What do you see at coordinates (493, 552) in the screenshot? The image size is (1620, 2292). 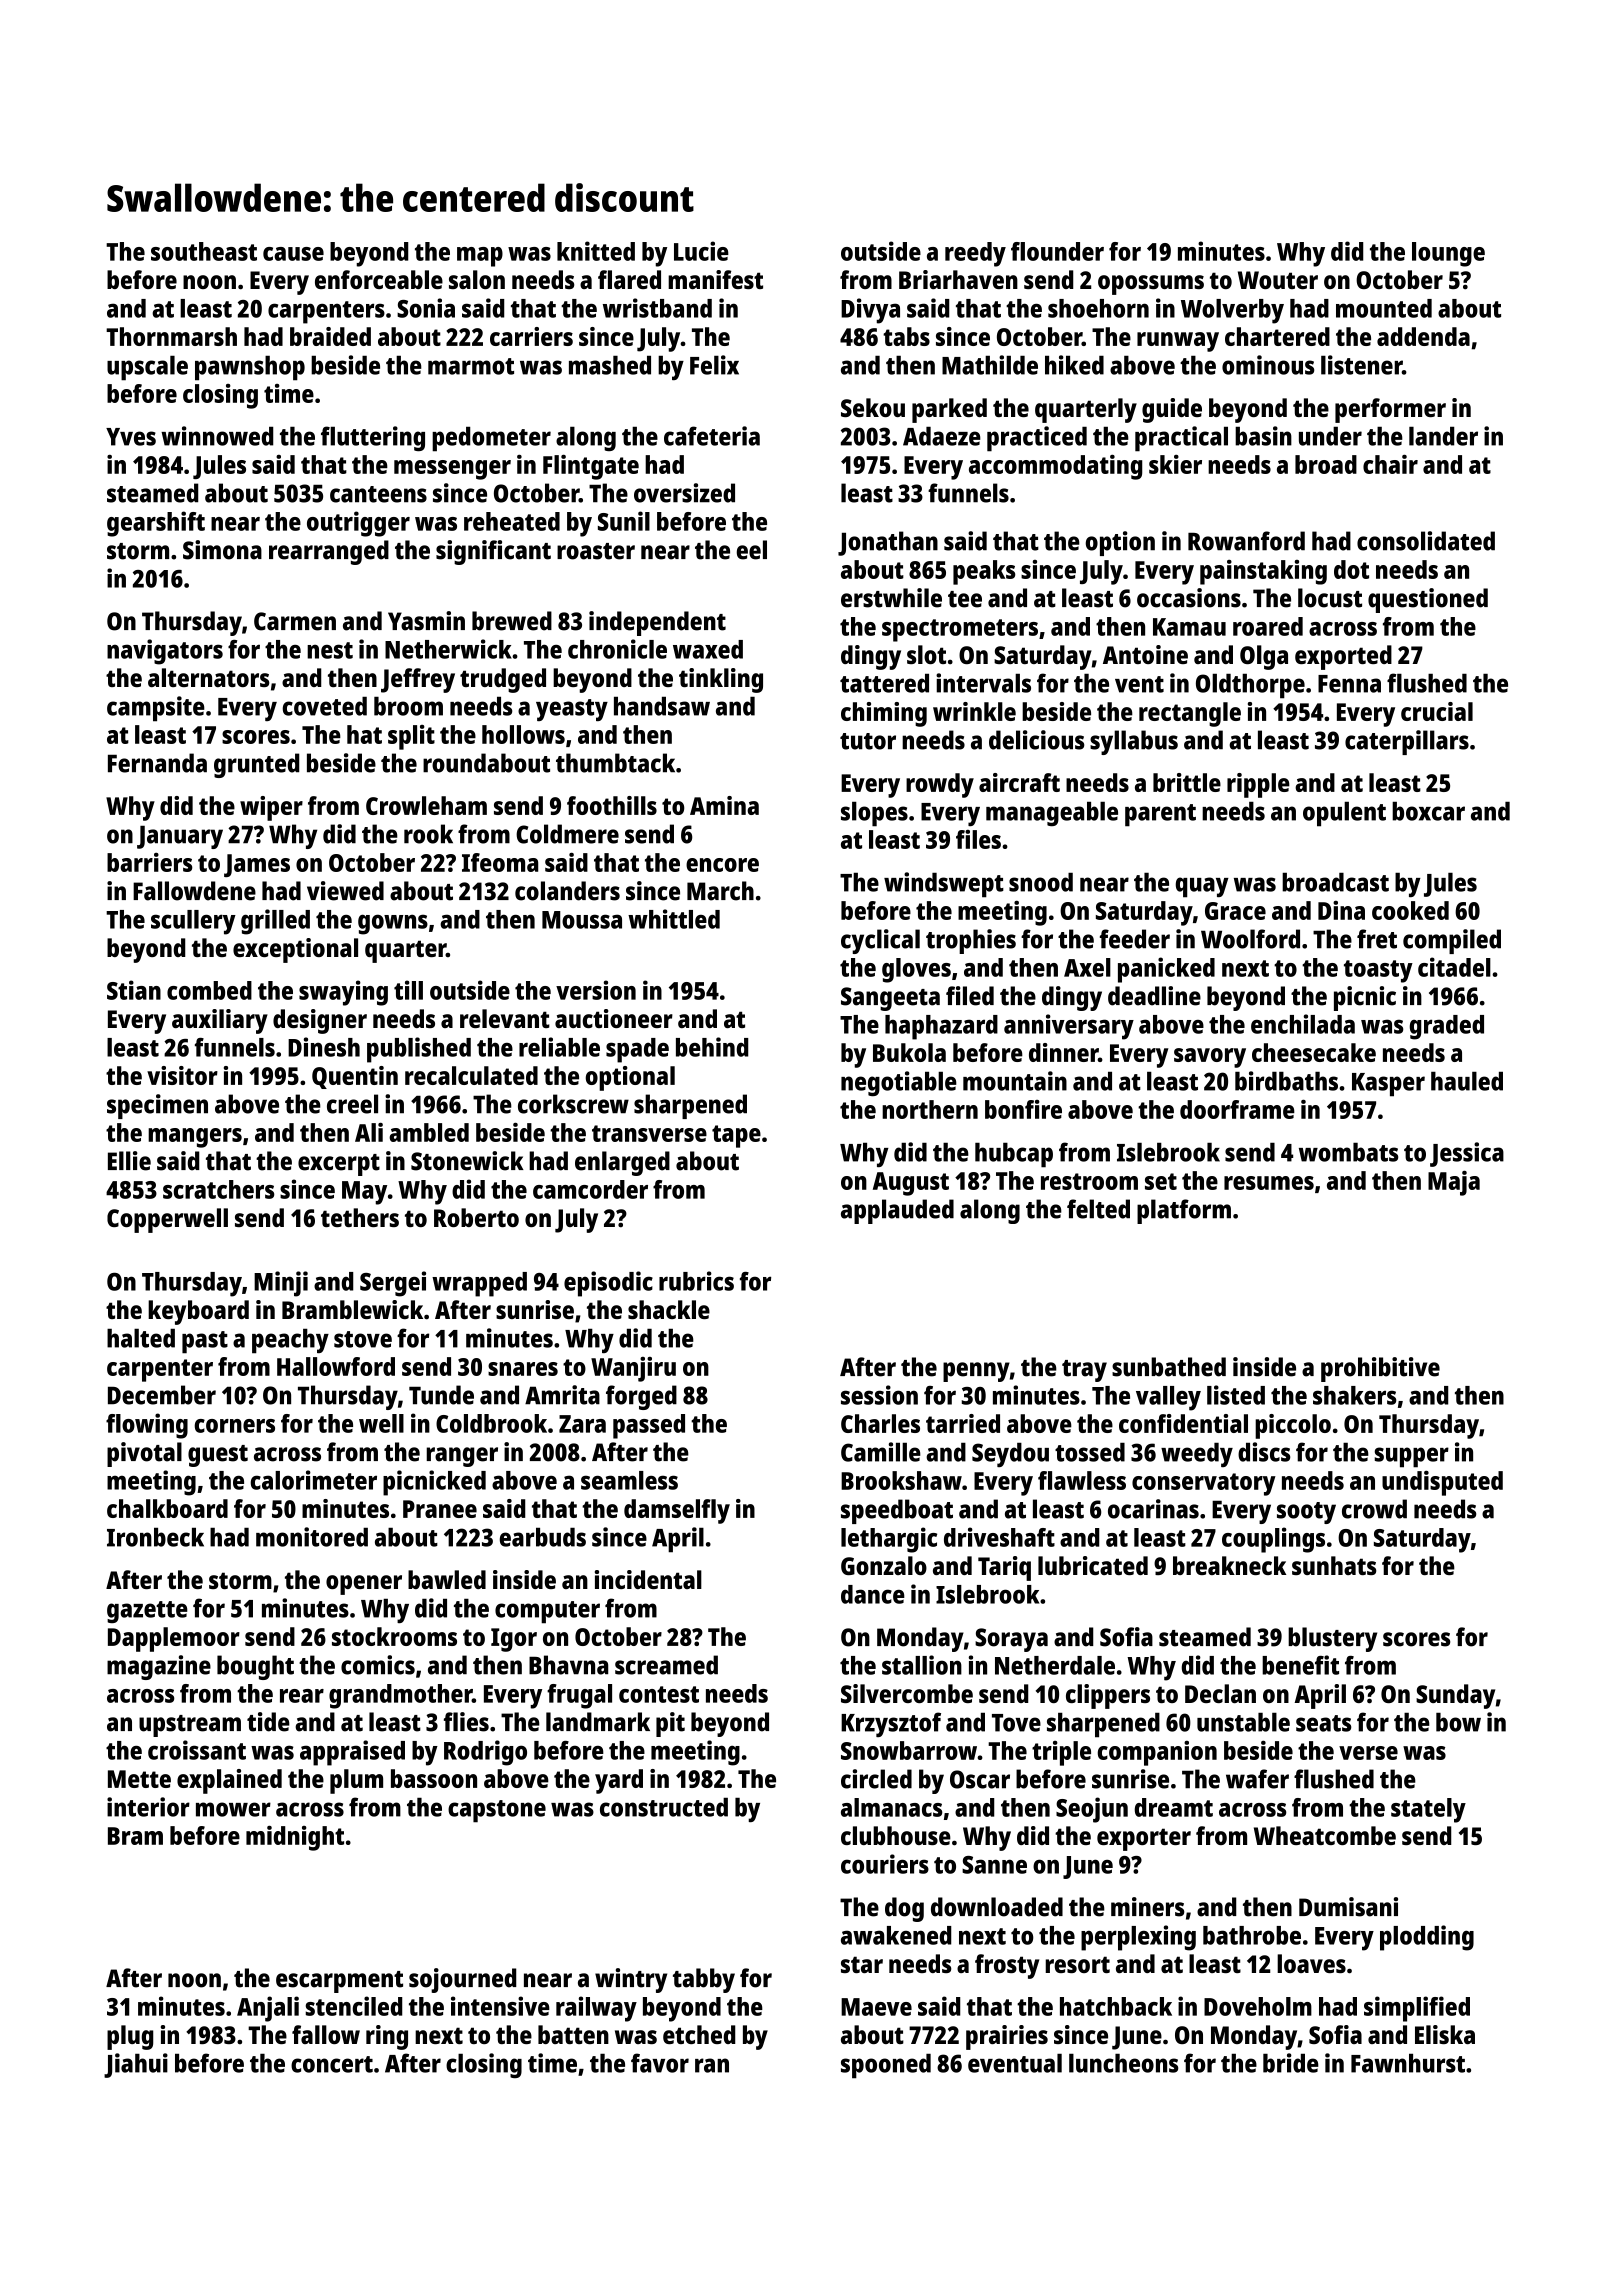 I see `significant` at bounding box center [493, 552].
